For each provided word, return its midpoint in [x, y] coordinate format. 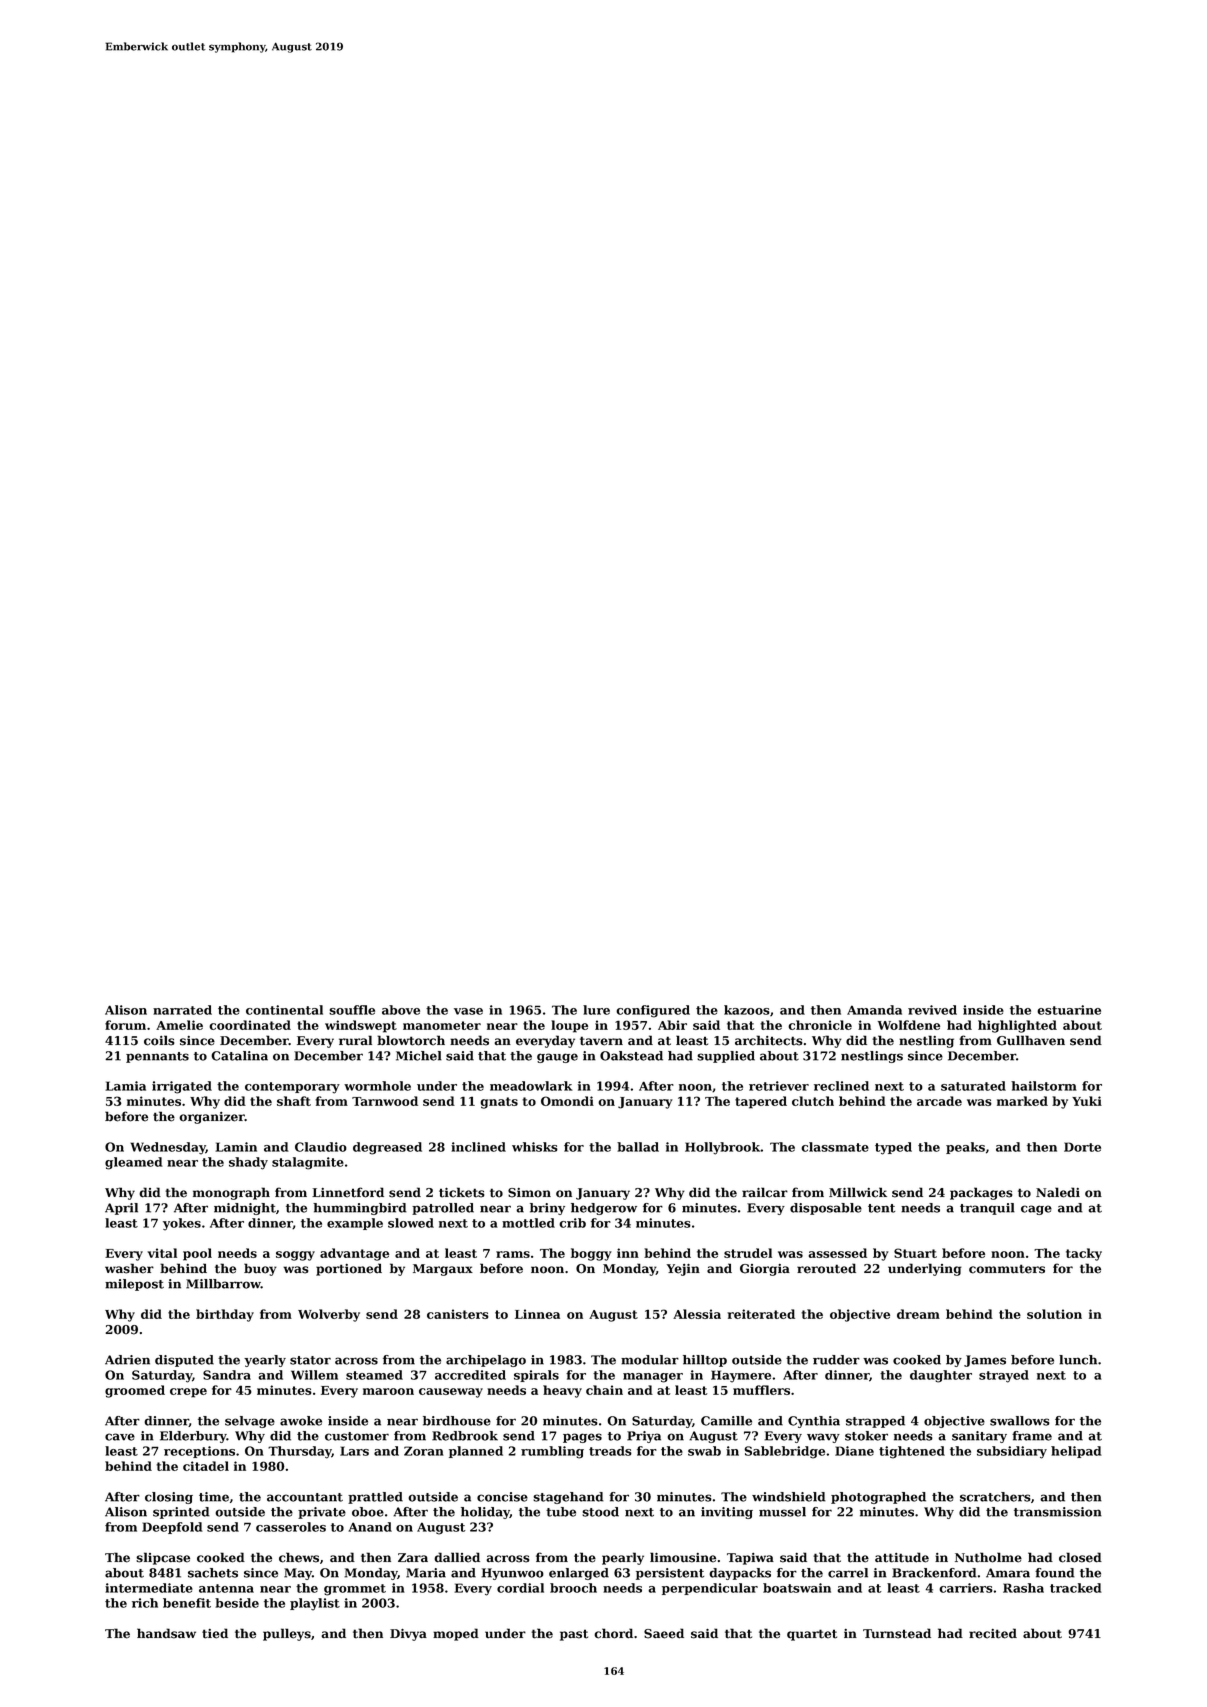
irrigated [182, 1087]
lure [596, 1010]
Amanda [874, 1010]
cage [1036, 1210]
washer [129, 1268]
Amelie [179, 1025]
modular [650, 1360]
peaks [965, 1148]
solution [1054, 1314]
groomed [135, 1391]
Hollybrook [723, 1148]
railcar [765, 1192]
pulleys [287, 1634]
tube [561, 1512]
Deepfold [172, 1528]
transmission [1058, 1512]
